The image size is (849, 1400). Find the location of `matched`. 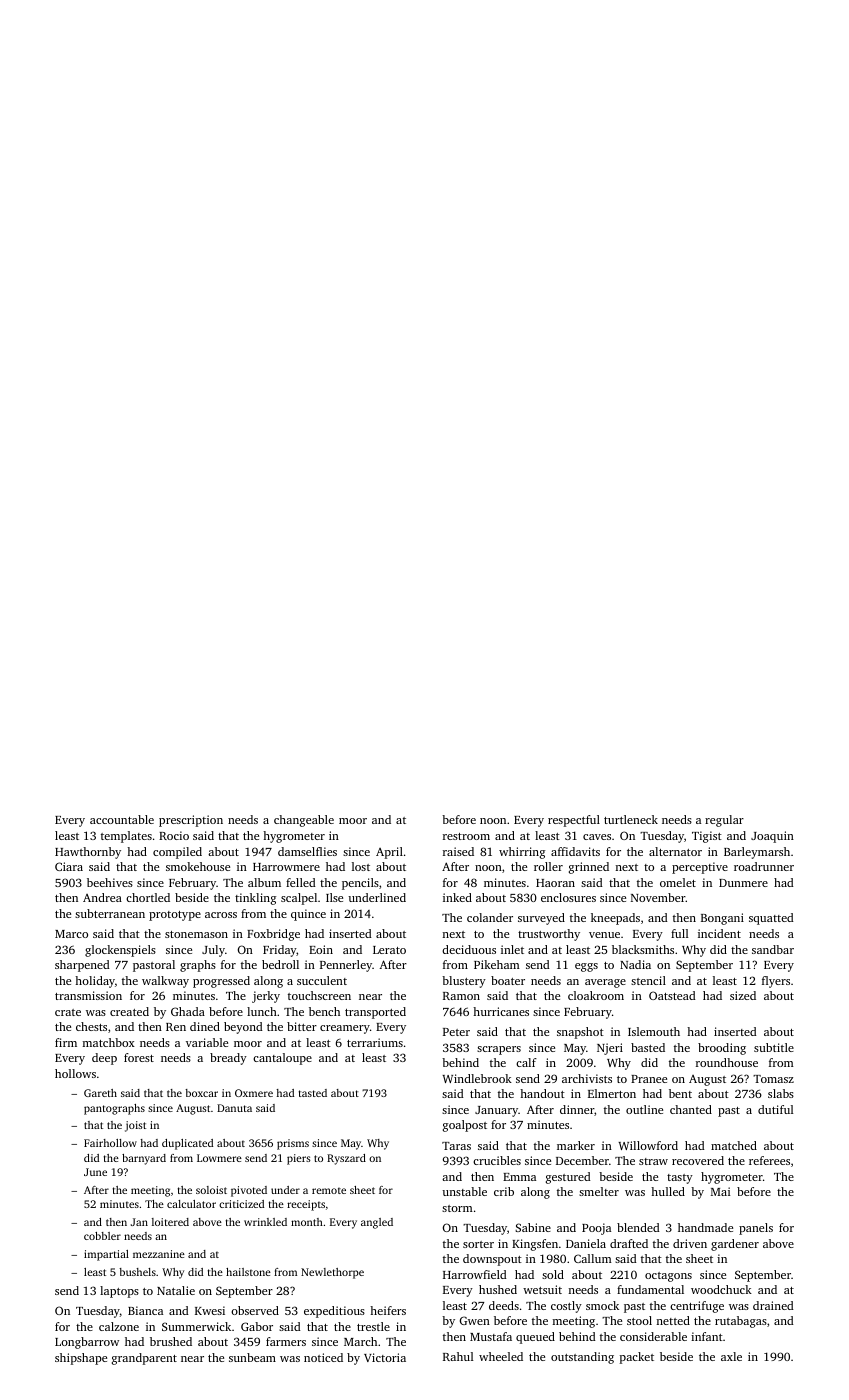

matched is located at coordinates (734, 1145).
